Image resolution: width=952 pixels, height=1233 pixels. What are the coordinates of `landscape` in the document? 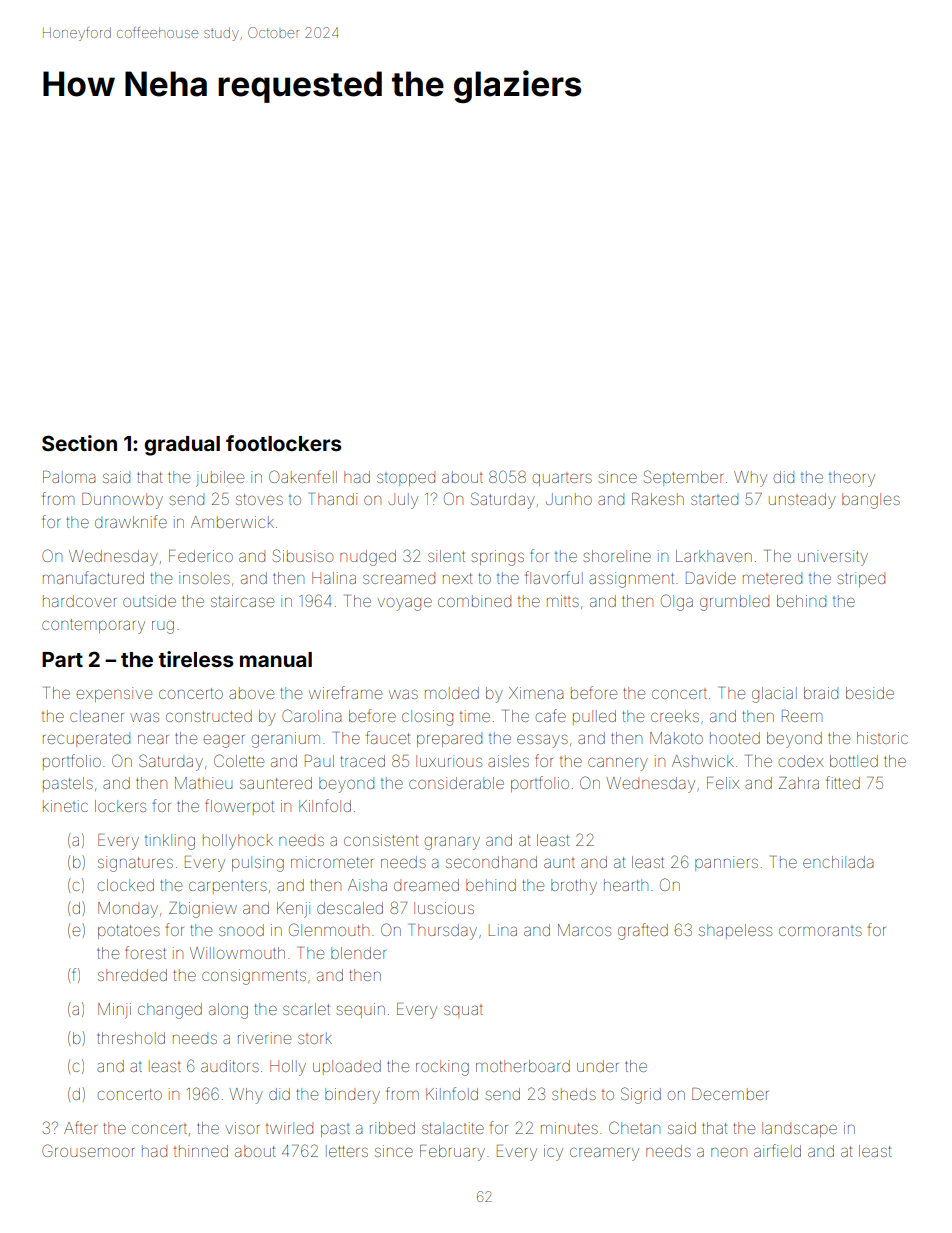 It's located at (799, 1129).
